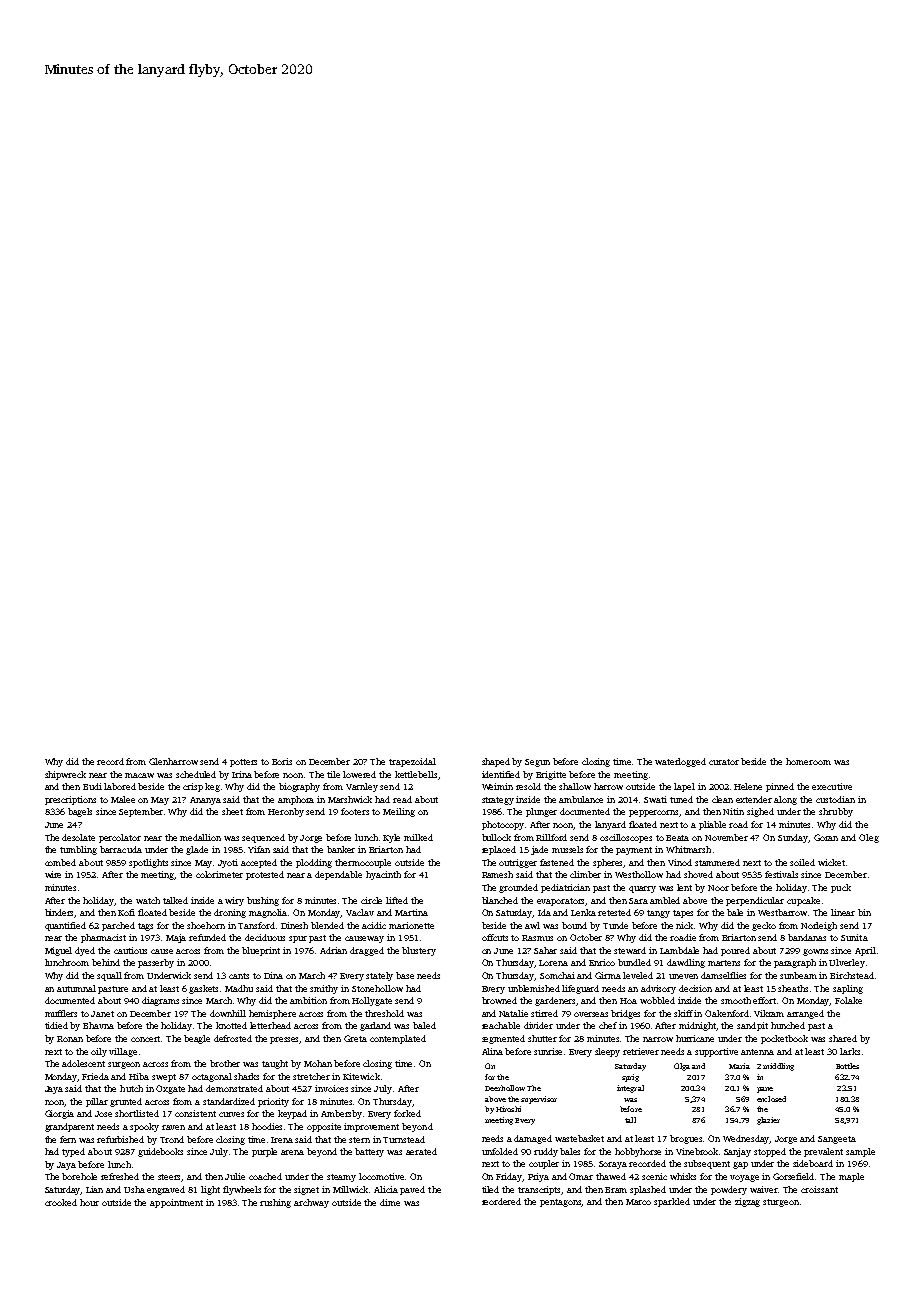  Describe the element at coordinates (263, 901) in the screenshot. I see `bushing` at that location.
